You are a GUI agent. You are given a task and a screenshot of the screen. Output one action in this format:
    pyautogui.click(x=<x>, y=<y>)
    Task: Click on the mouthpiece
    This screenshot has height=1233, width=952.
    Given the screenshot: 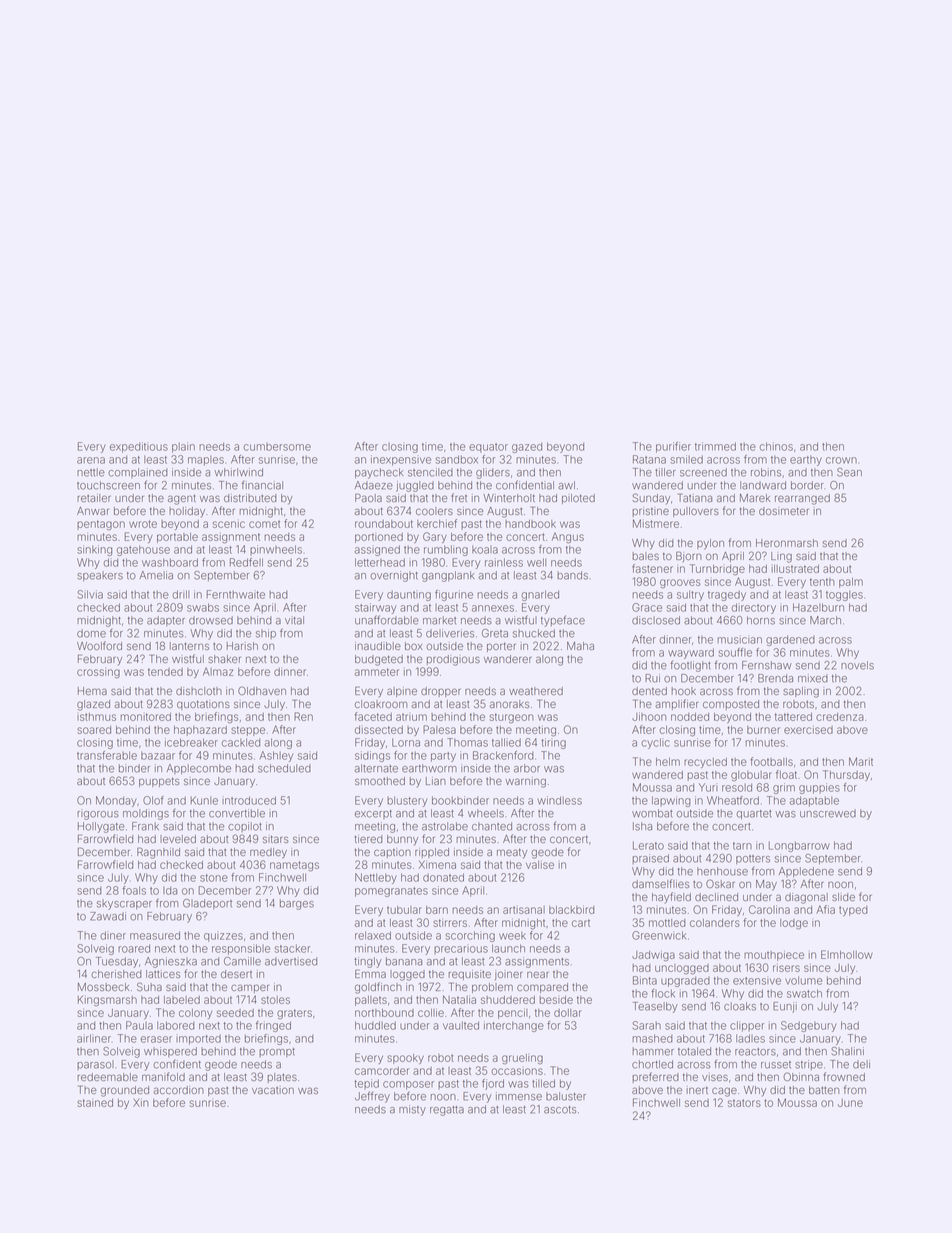 What is the action you would take?
    pyautogui.click(x=774, y=955)
